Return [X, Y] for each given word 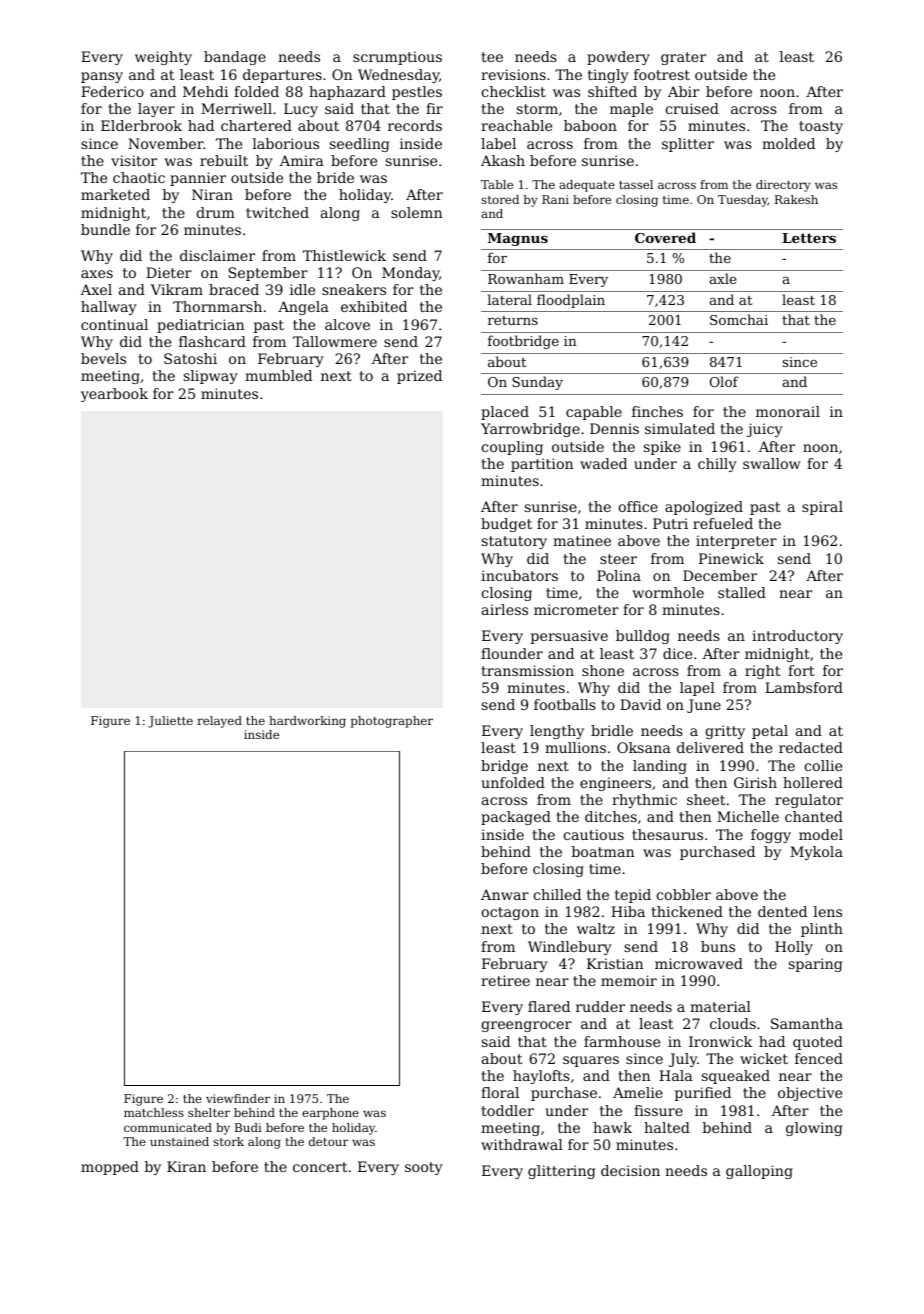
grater [683, 58]
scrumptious [397, 58]
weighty [163, 58]
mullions [575, 747]
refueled [723, 523]
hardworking [307, 722]
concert [320, 1167]
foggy [771, 836]
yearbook [114, 395]
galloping [759, 1172]
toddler [507, 1110]
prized [419, 377]
